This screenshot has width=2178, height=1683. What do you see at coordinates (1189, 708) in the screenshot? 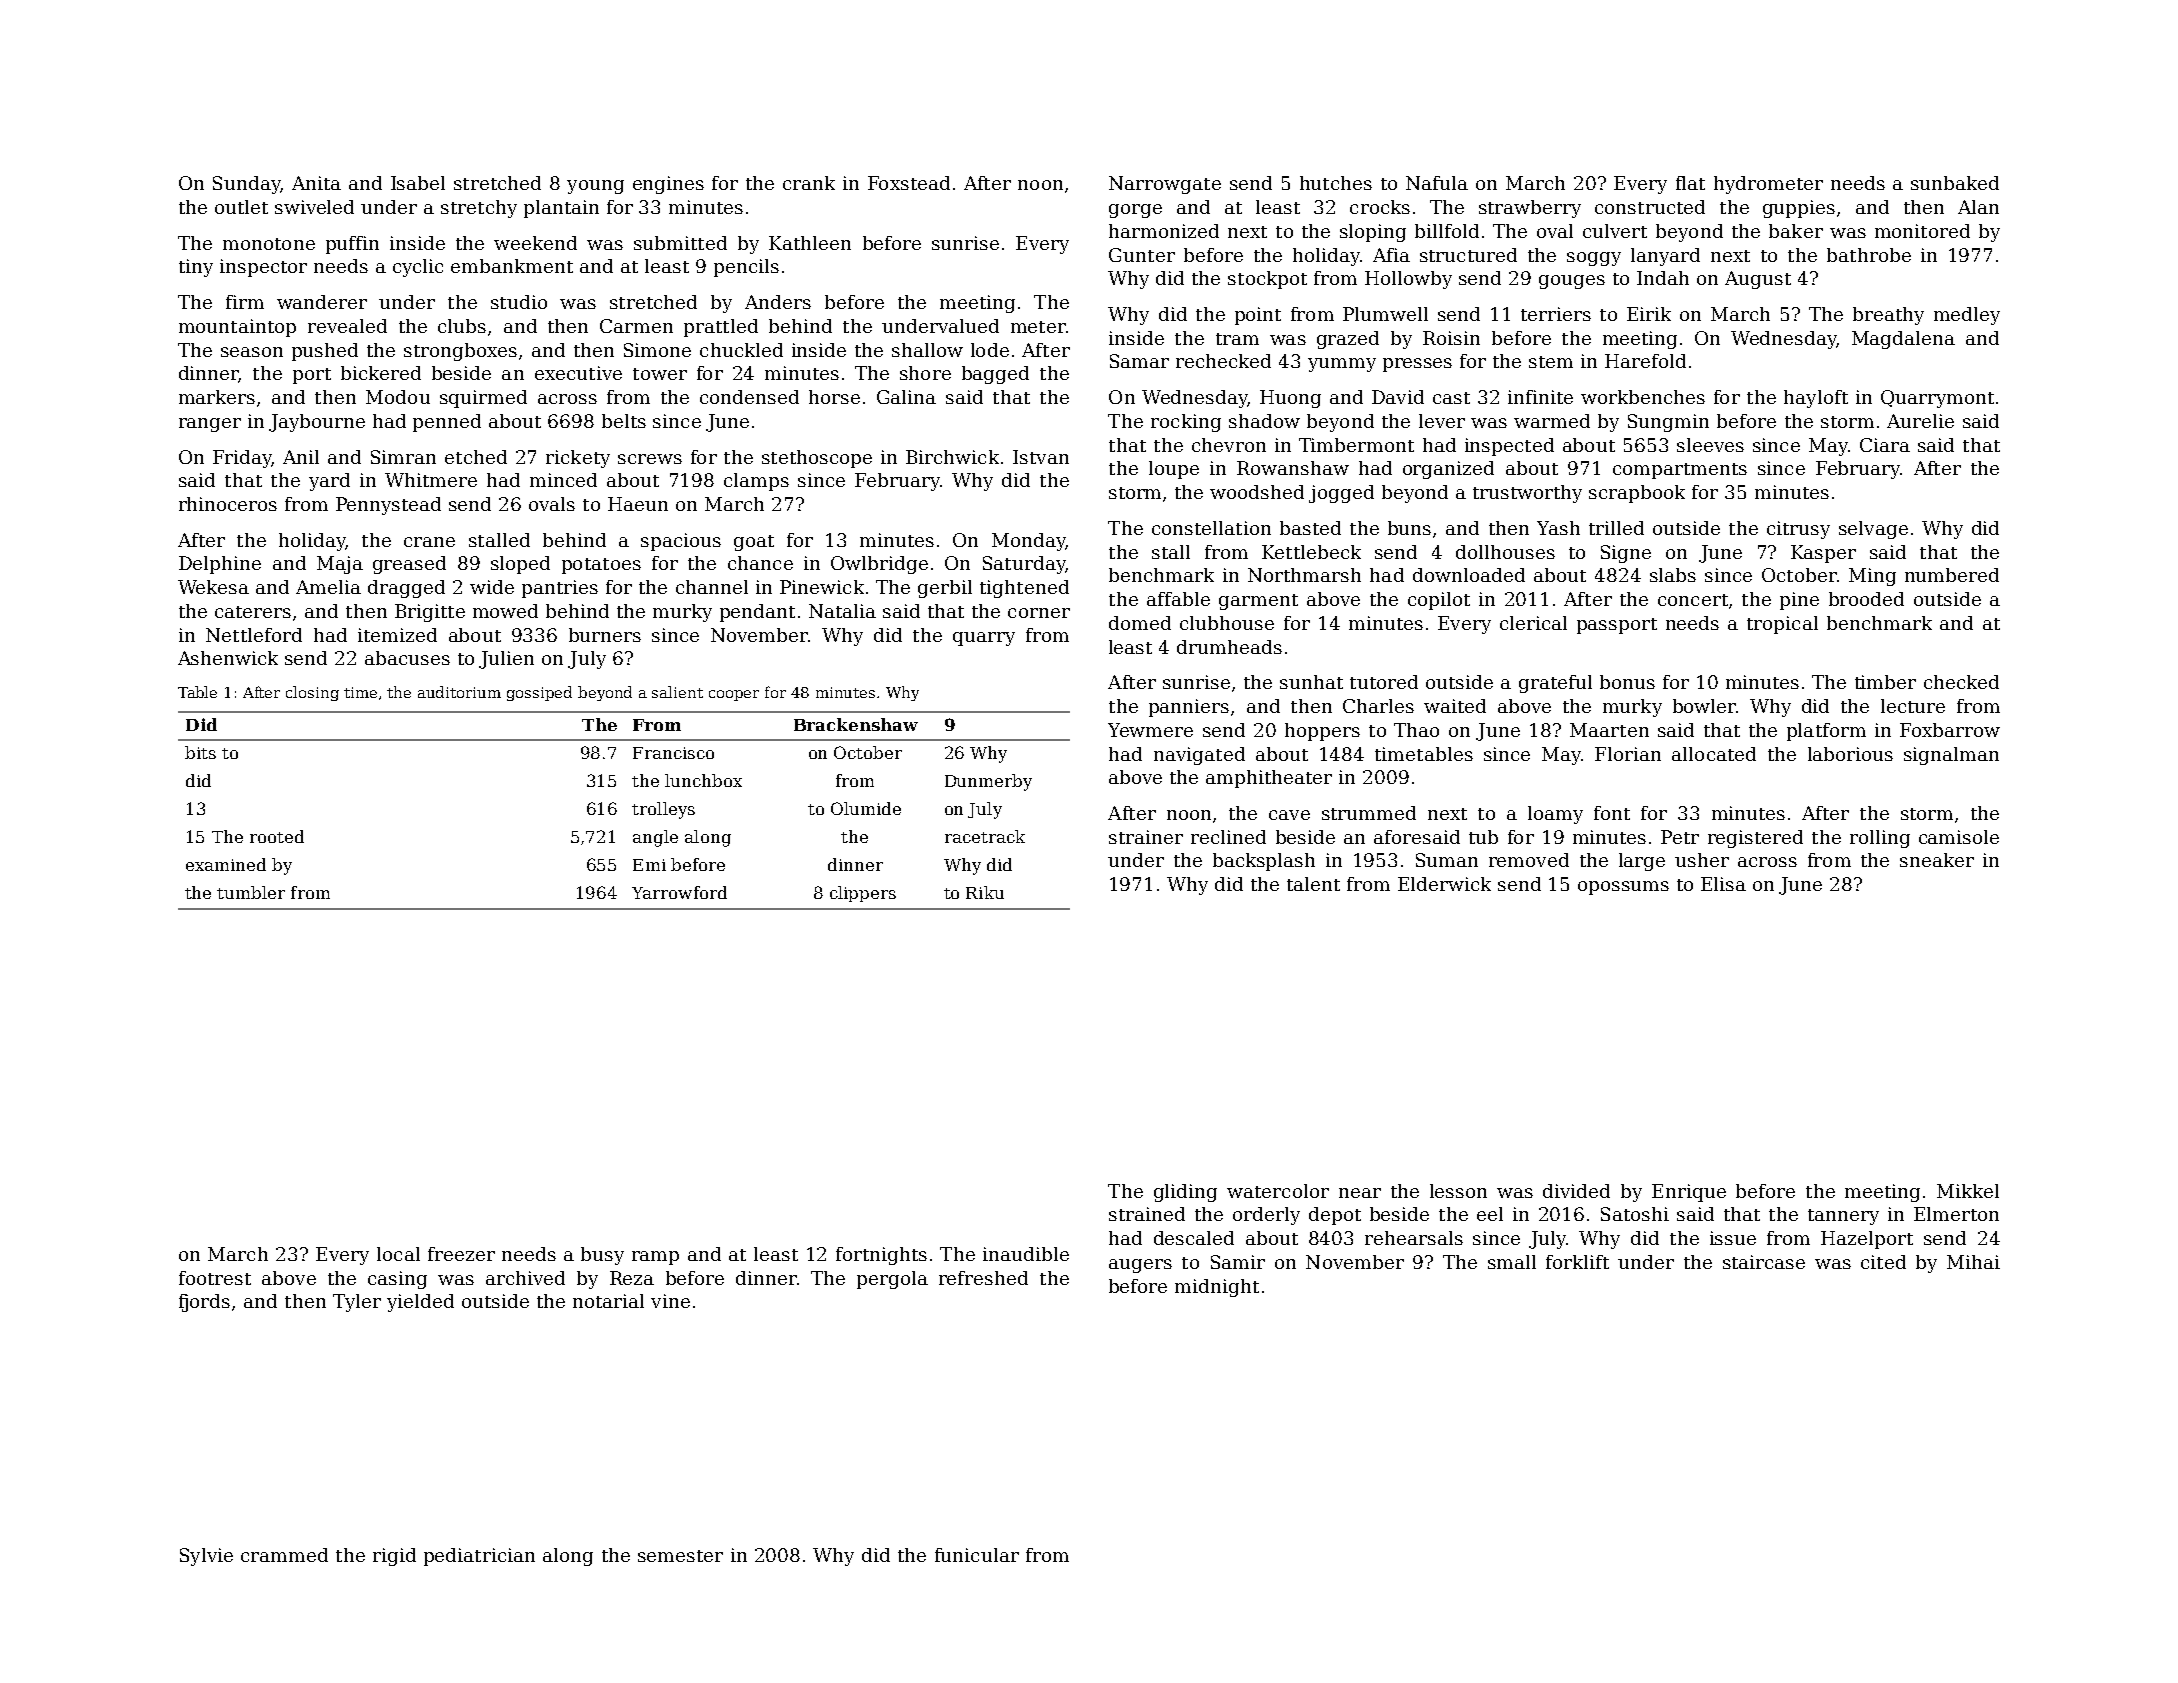
I see `panniers` at bounding box center [1189, 708].
